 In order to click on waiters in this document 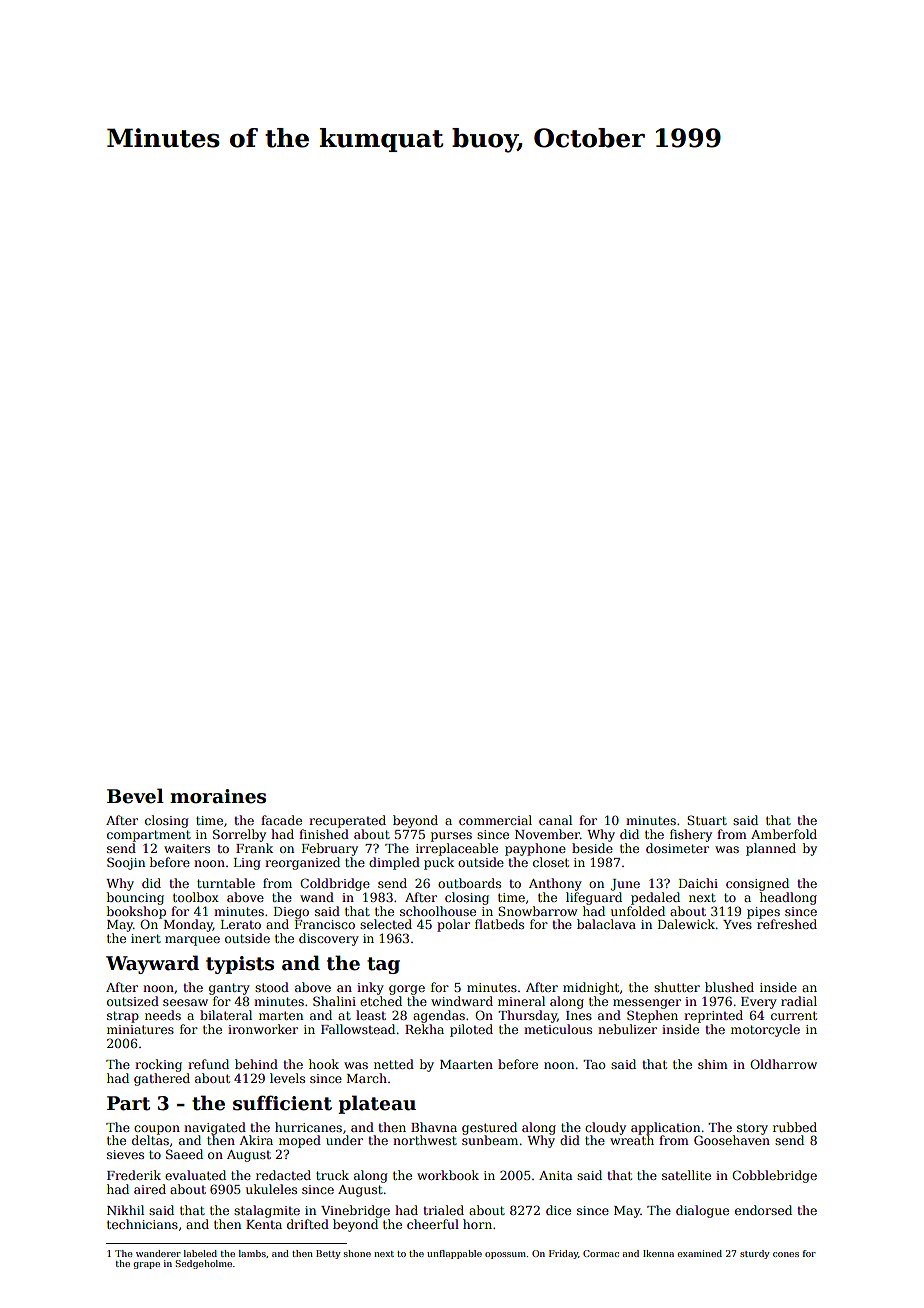, I will do `click(187, 848)`.
